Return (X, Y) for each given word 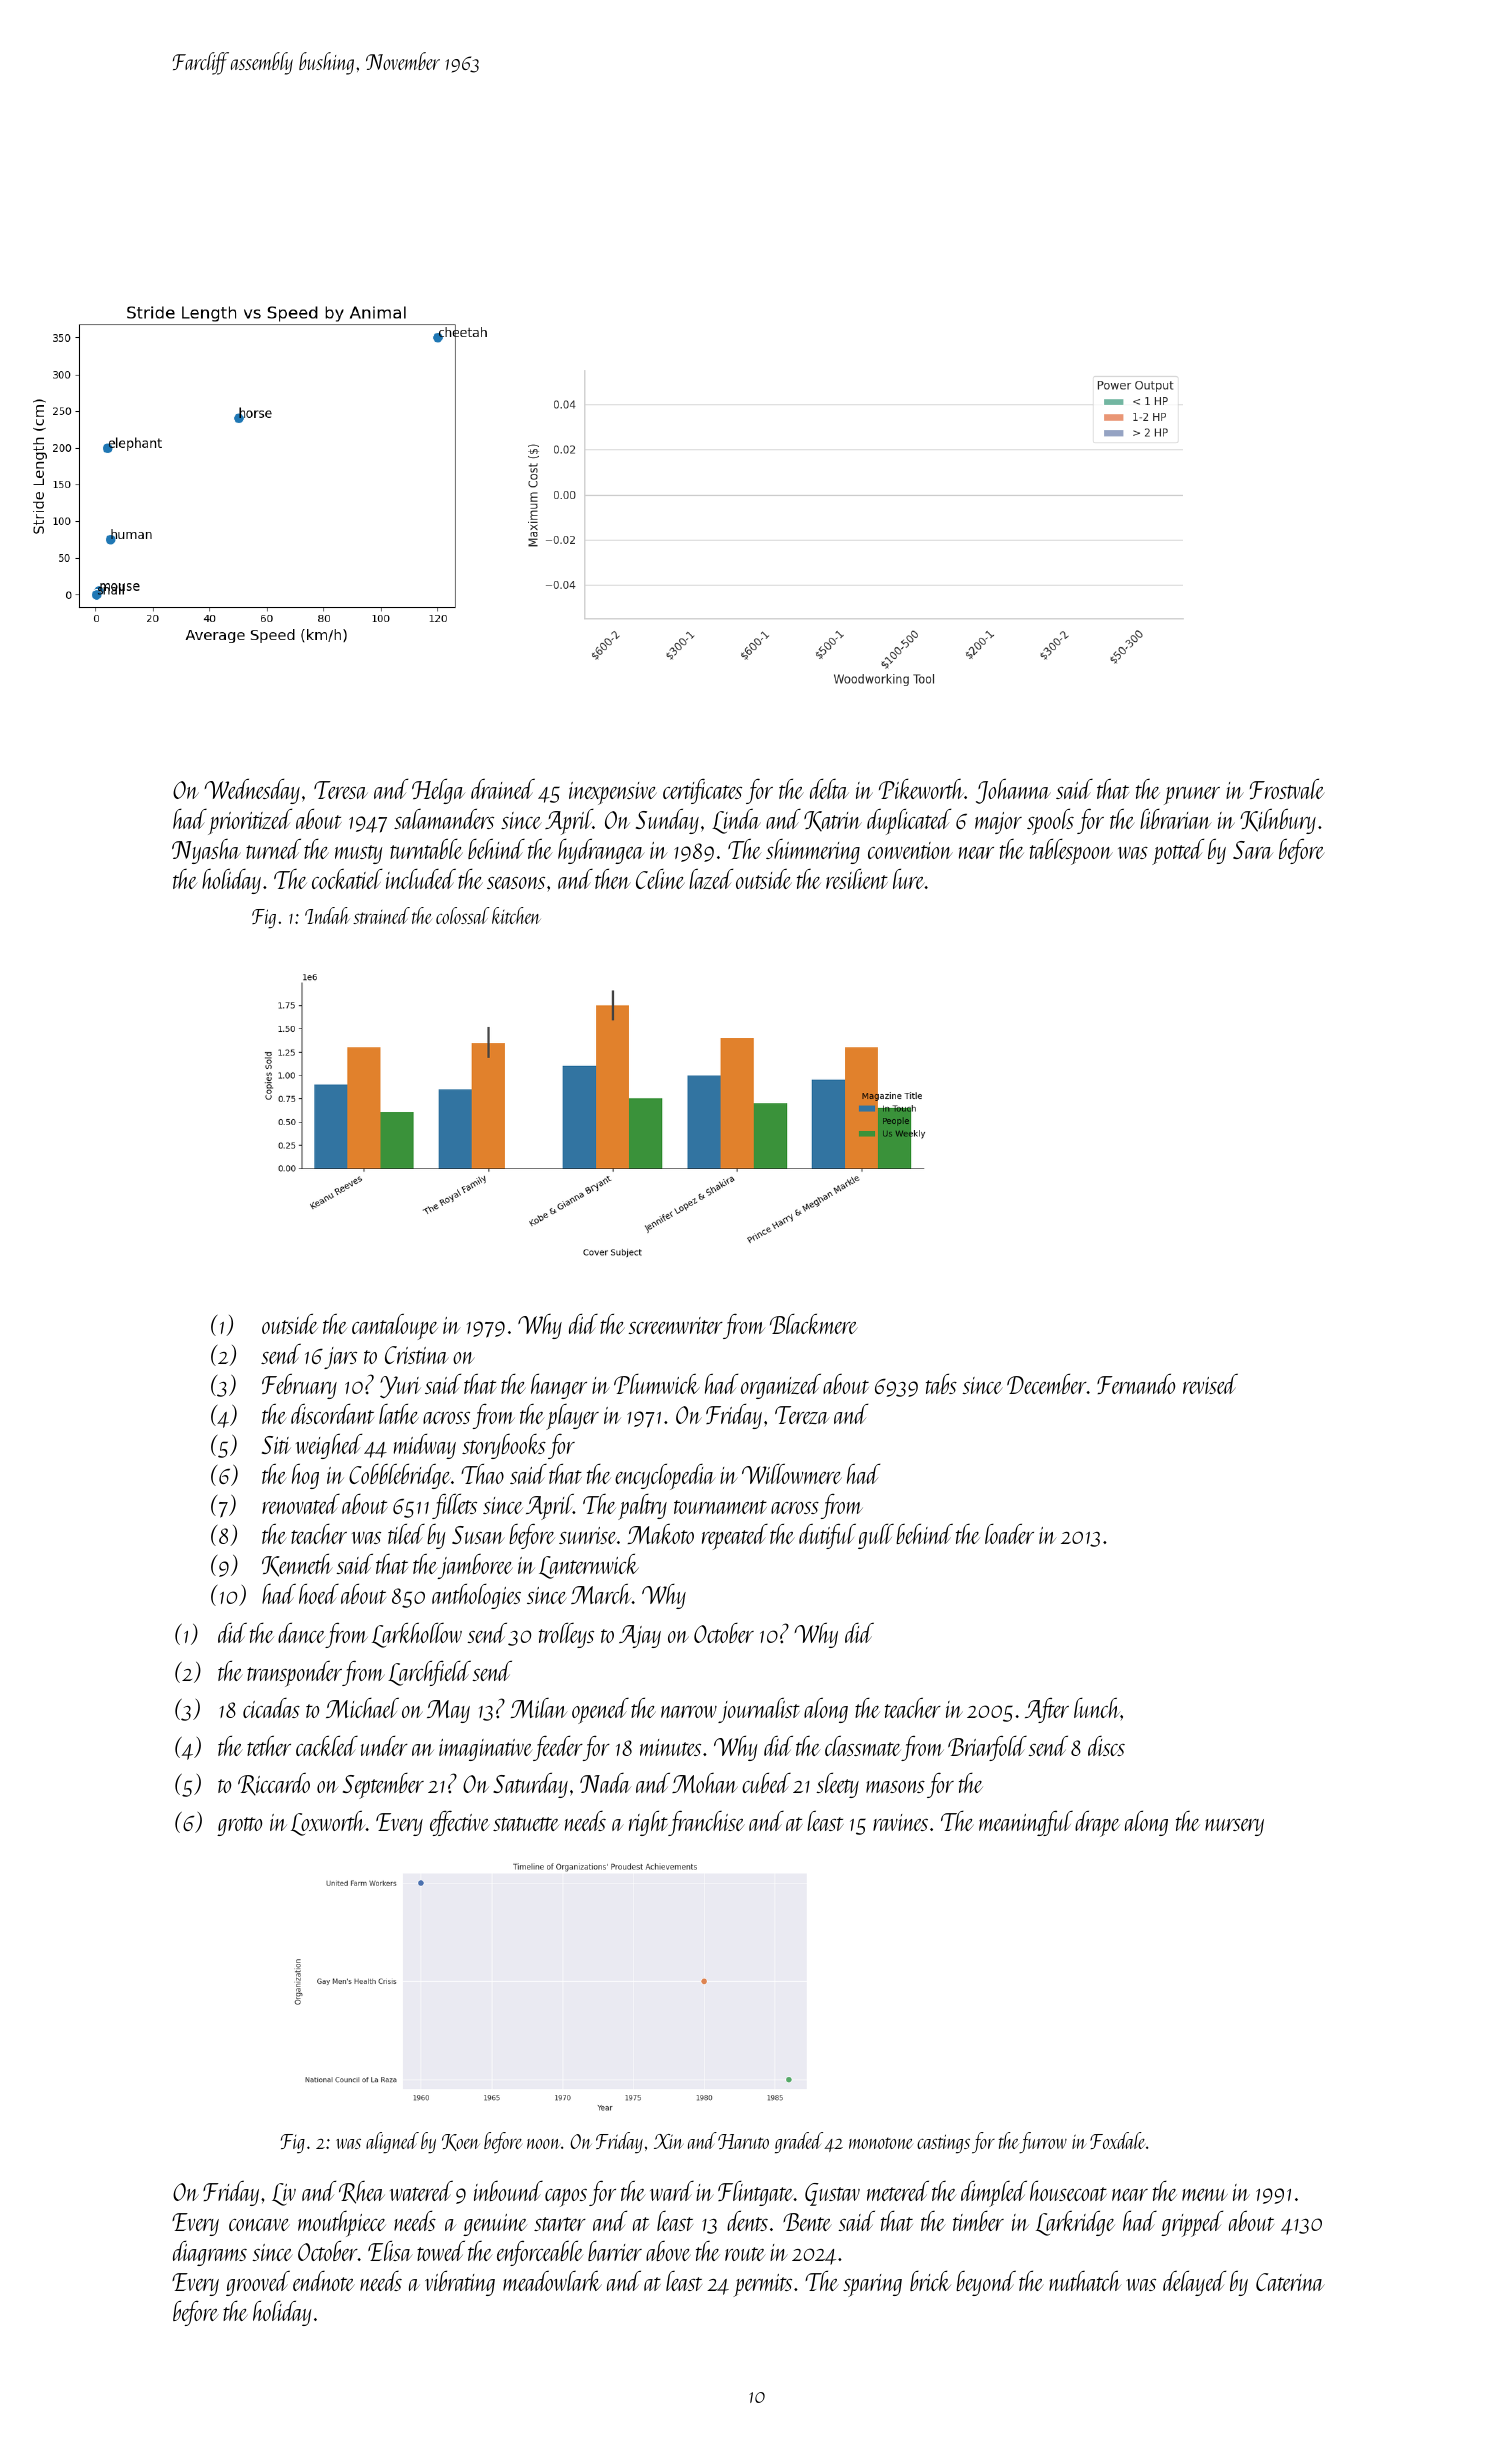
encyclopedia (665, 1476)
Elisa (390, 2250)
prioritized (250, 821)
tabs (941, 1383)
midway (425, 1446)
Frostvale (1287, 788)
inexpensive (613, 793)
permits (762, 2285)
